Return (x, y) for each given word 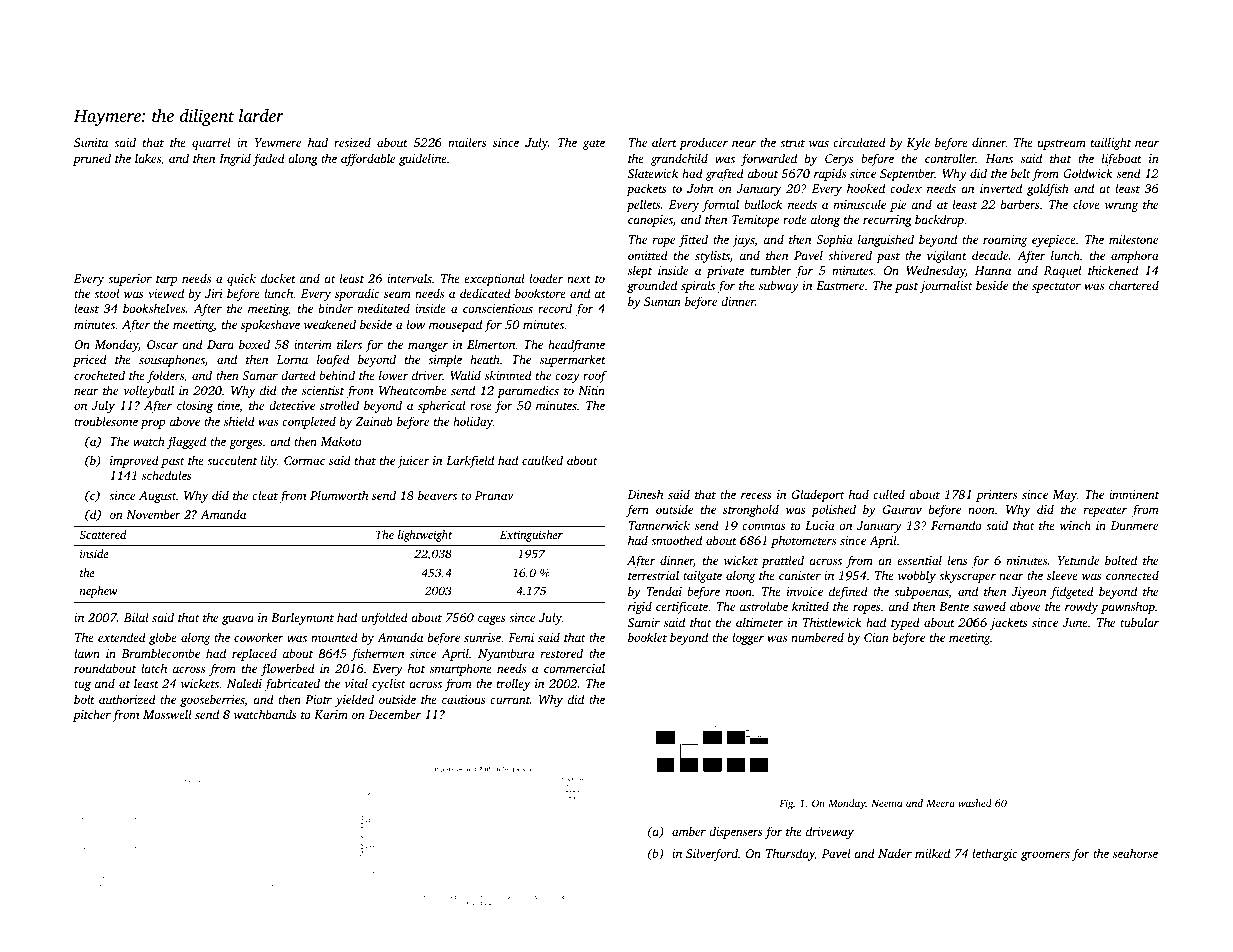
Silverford (712, 854)
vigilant (947, 256)
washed (975, 803)
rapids (830, 174)
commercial (574, 668)
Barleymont (302, 618)
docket (278, 278)
